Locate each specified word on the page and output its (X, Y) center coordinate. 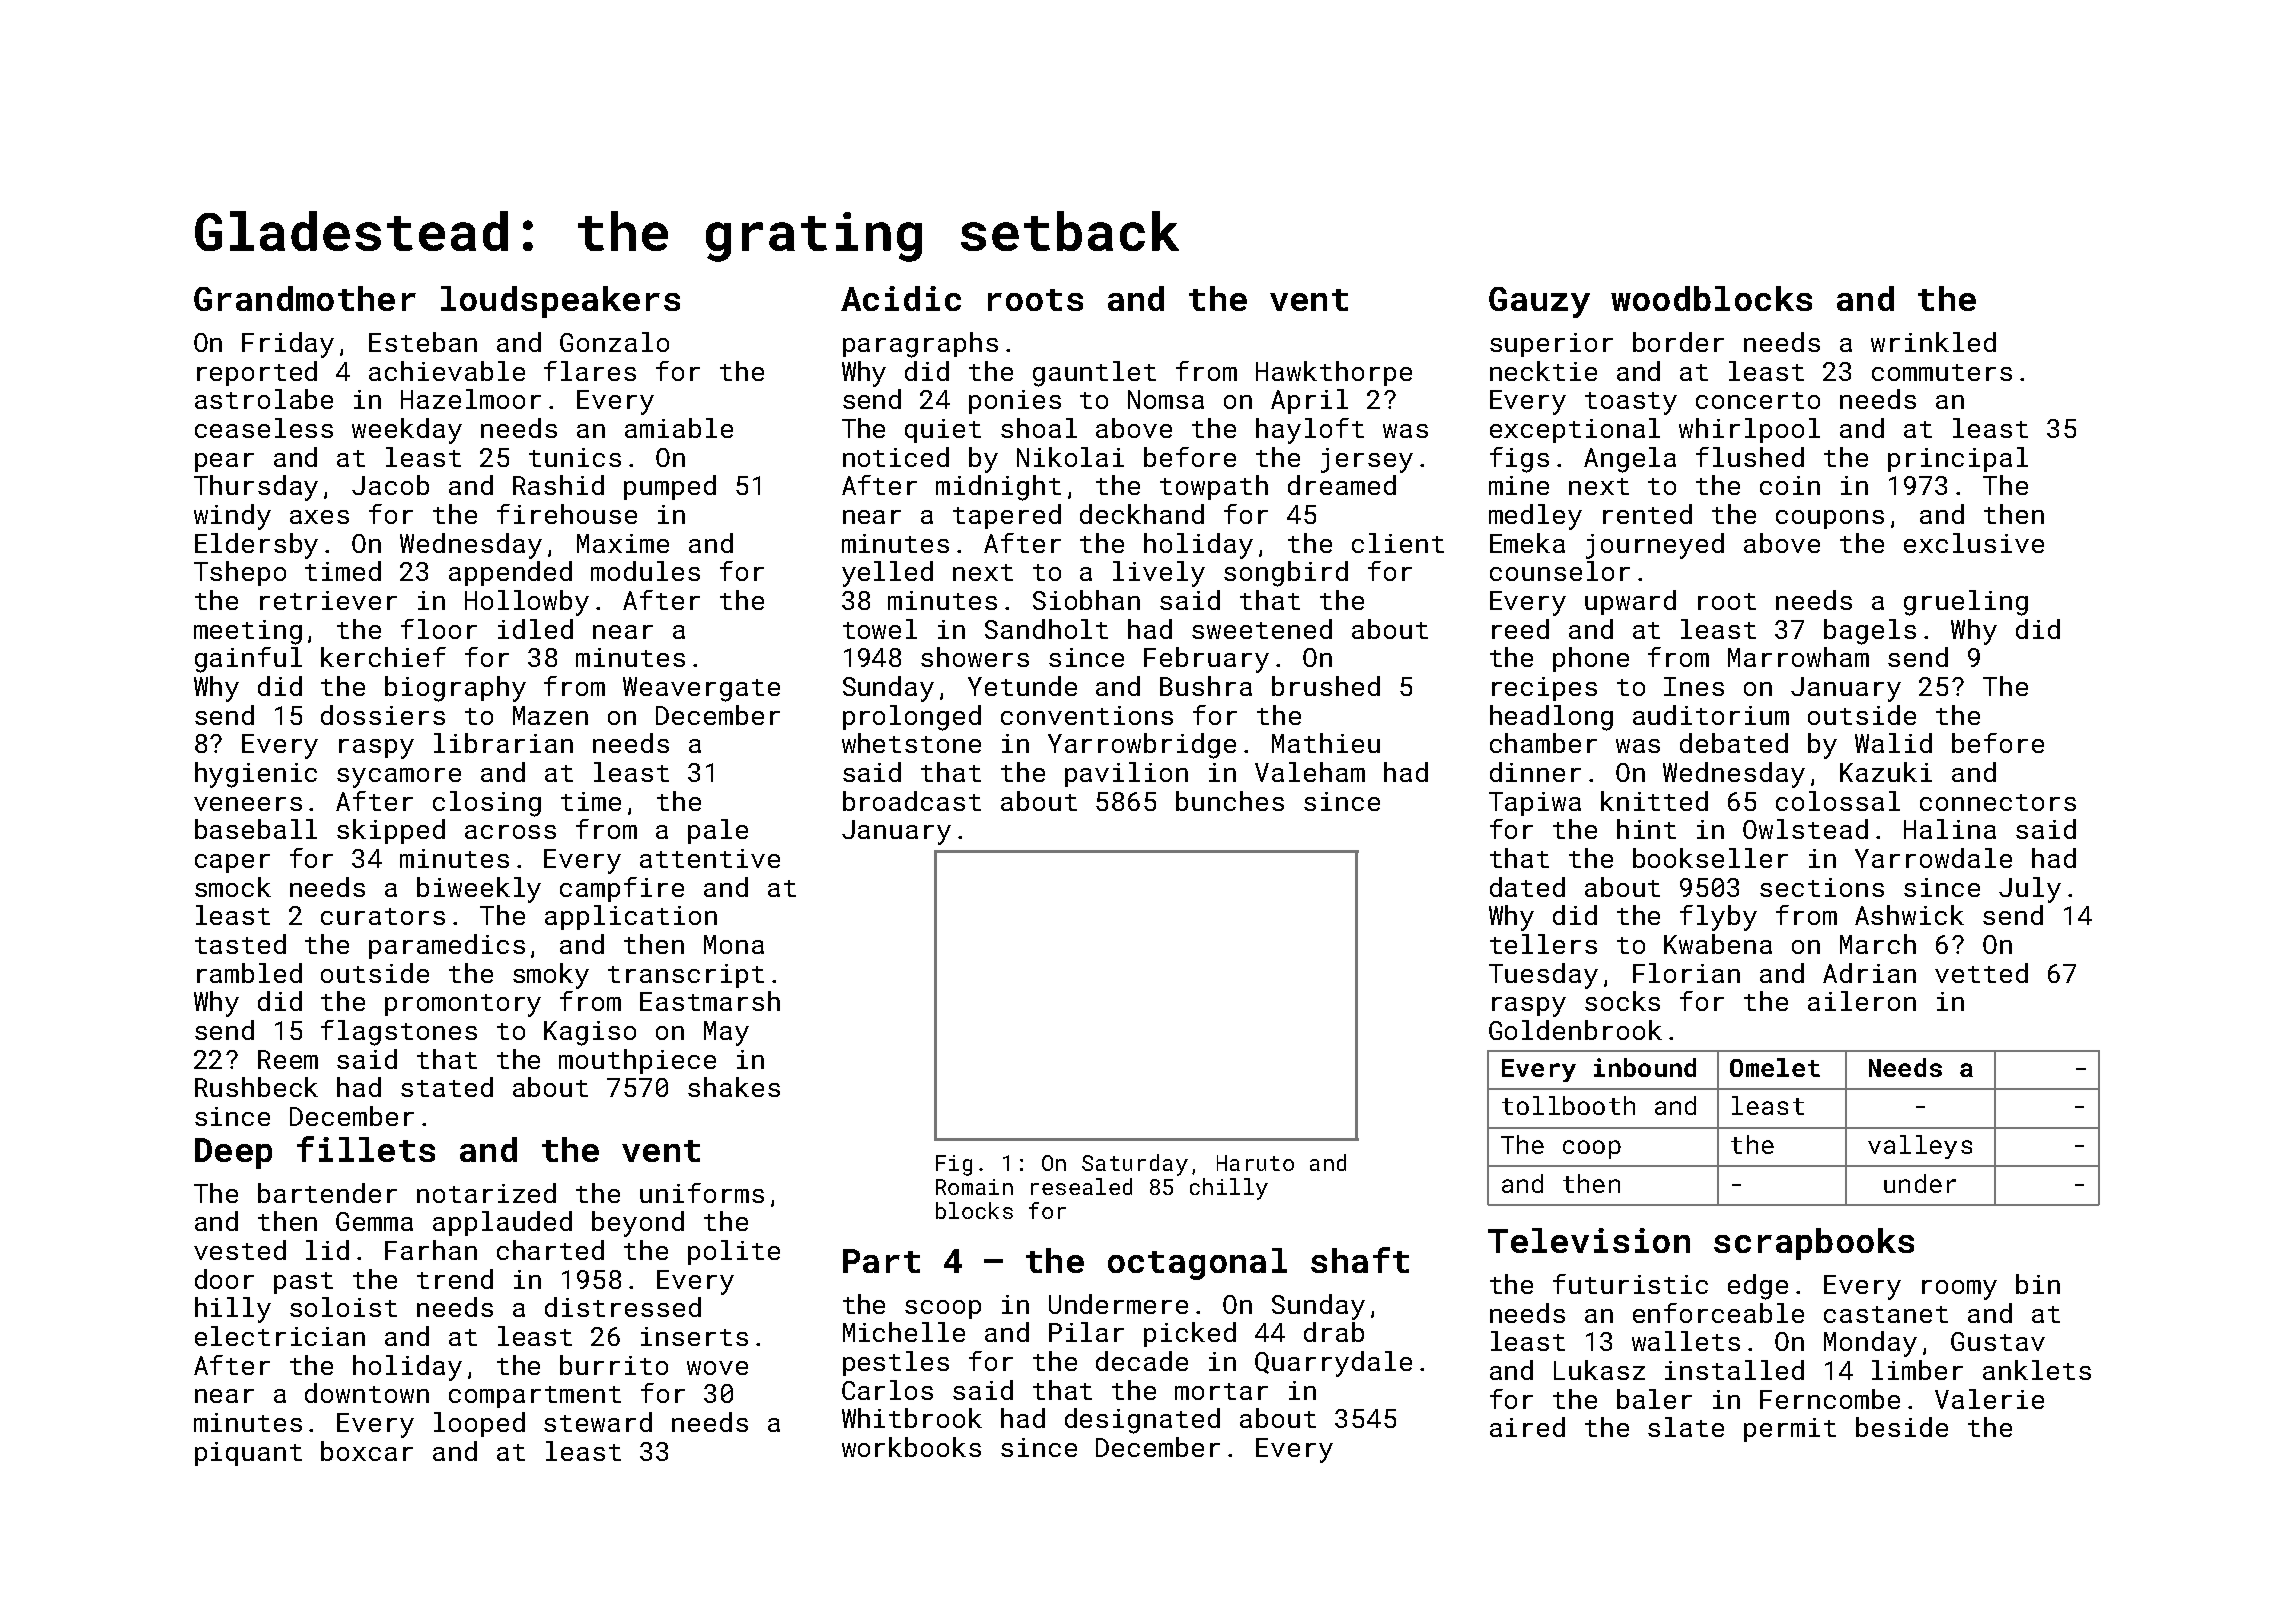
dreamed (1342, 485)
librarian (503, 743)
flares (590, 371)
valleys (1920, 1147)
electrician (280, 1336)
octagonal (1197, 1264)
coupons (1830, 519)
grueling (1966, 603)
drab (1334, 1332)
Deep (233, 1153)
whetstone (911, 743)
